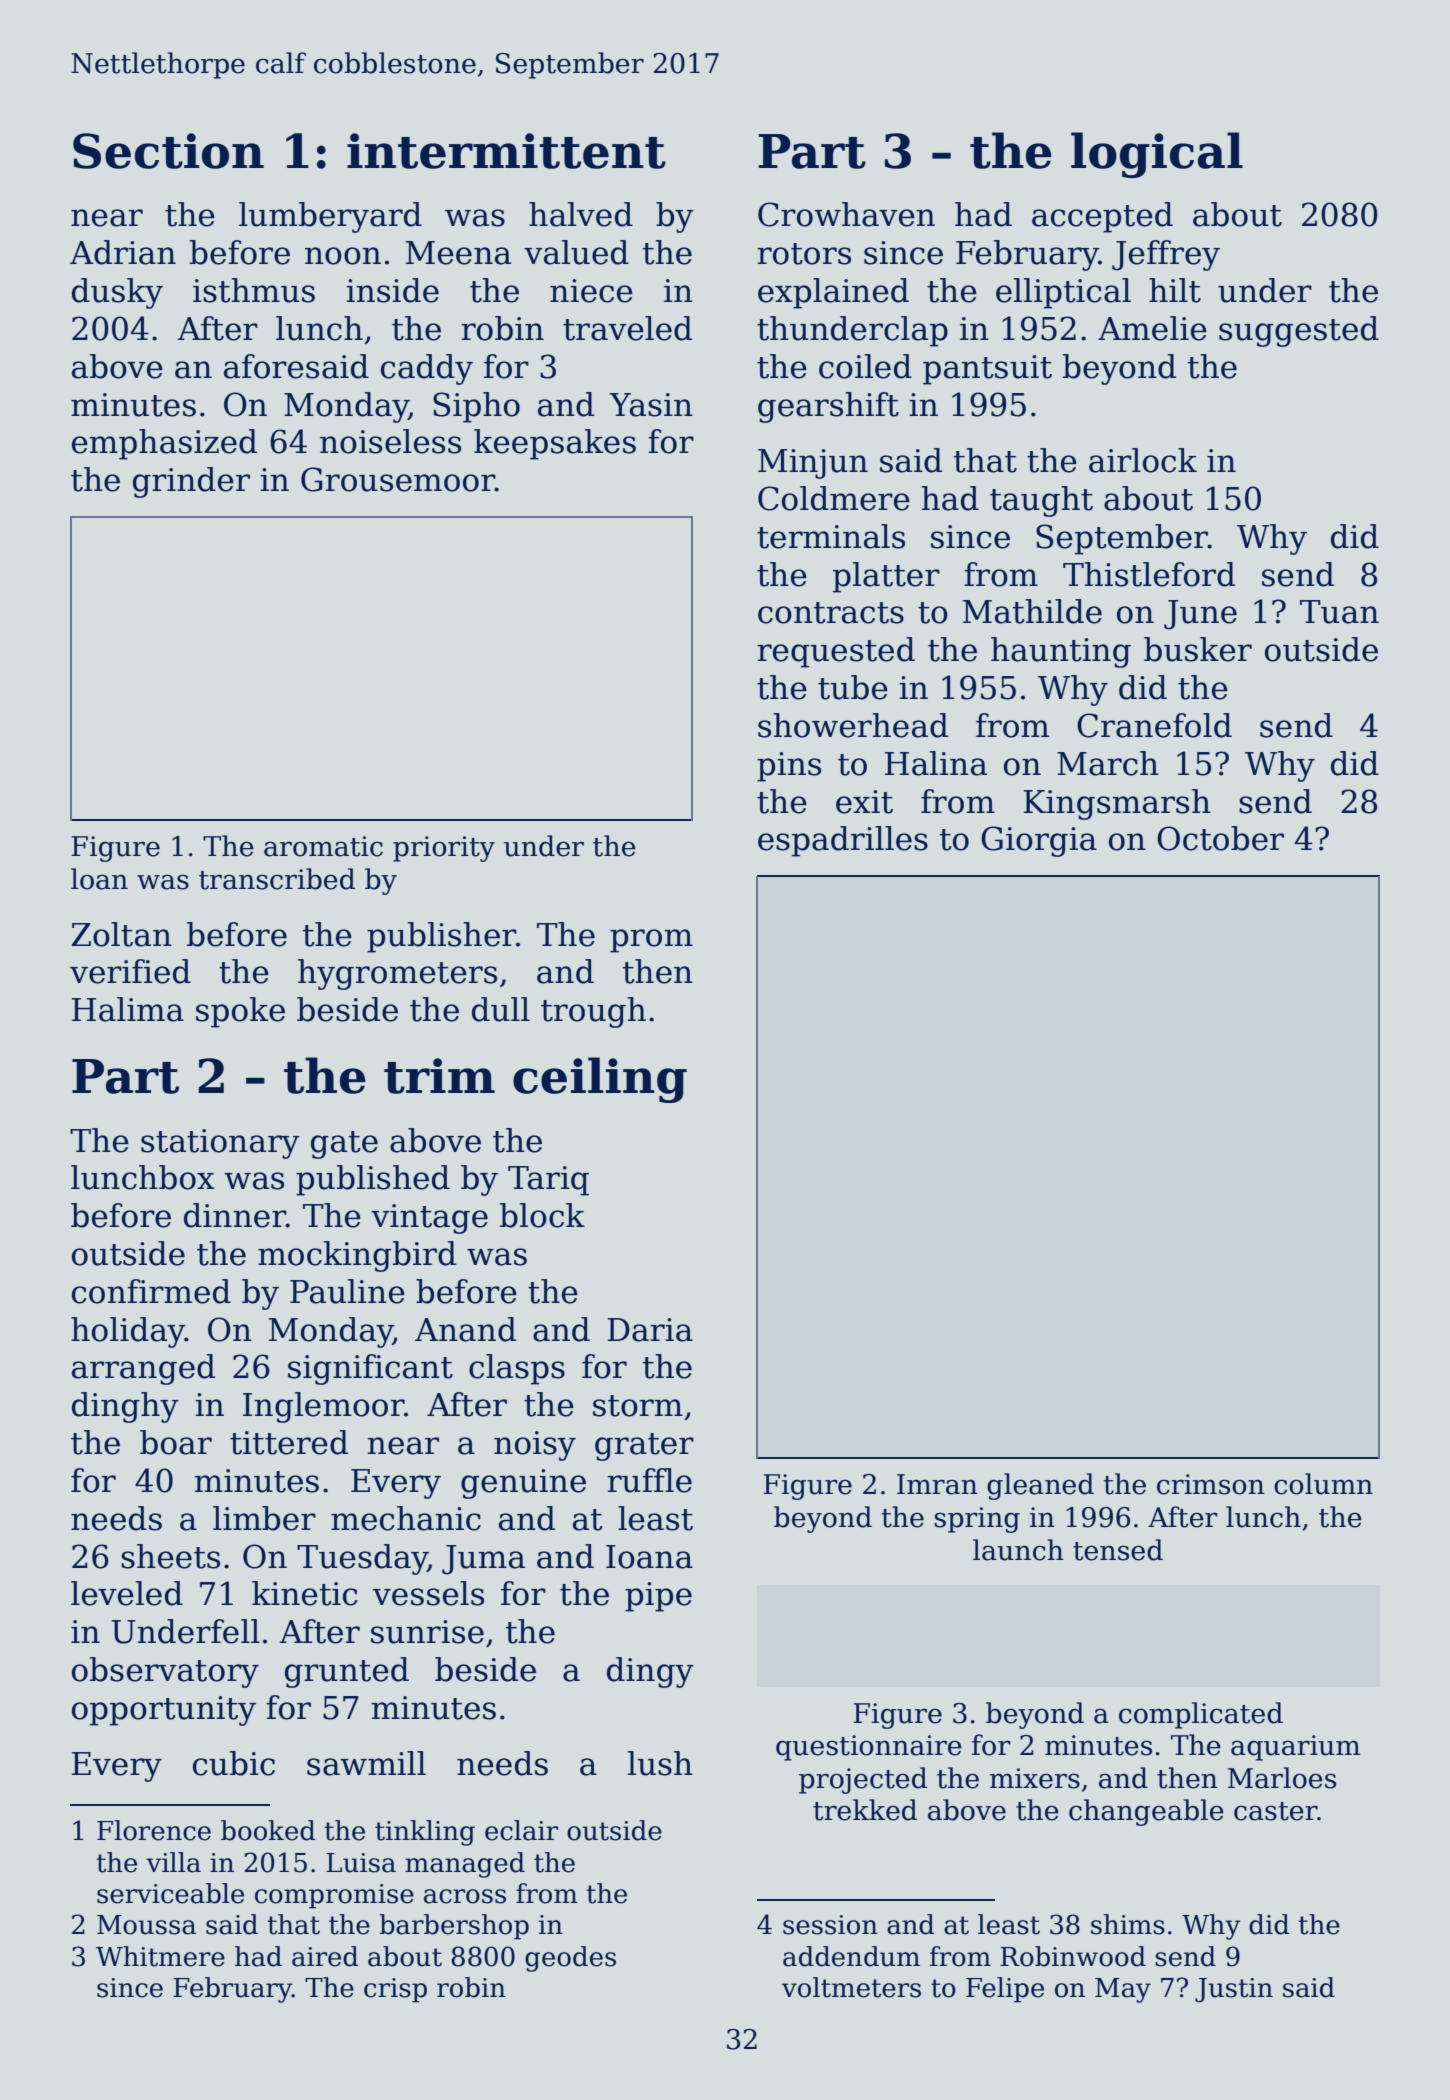 Image resolution: width=1450 pixels, height=2100 pixels. I want to click on lush, so click(660, 1763).
